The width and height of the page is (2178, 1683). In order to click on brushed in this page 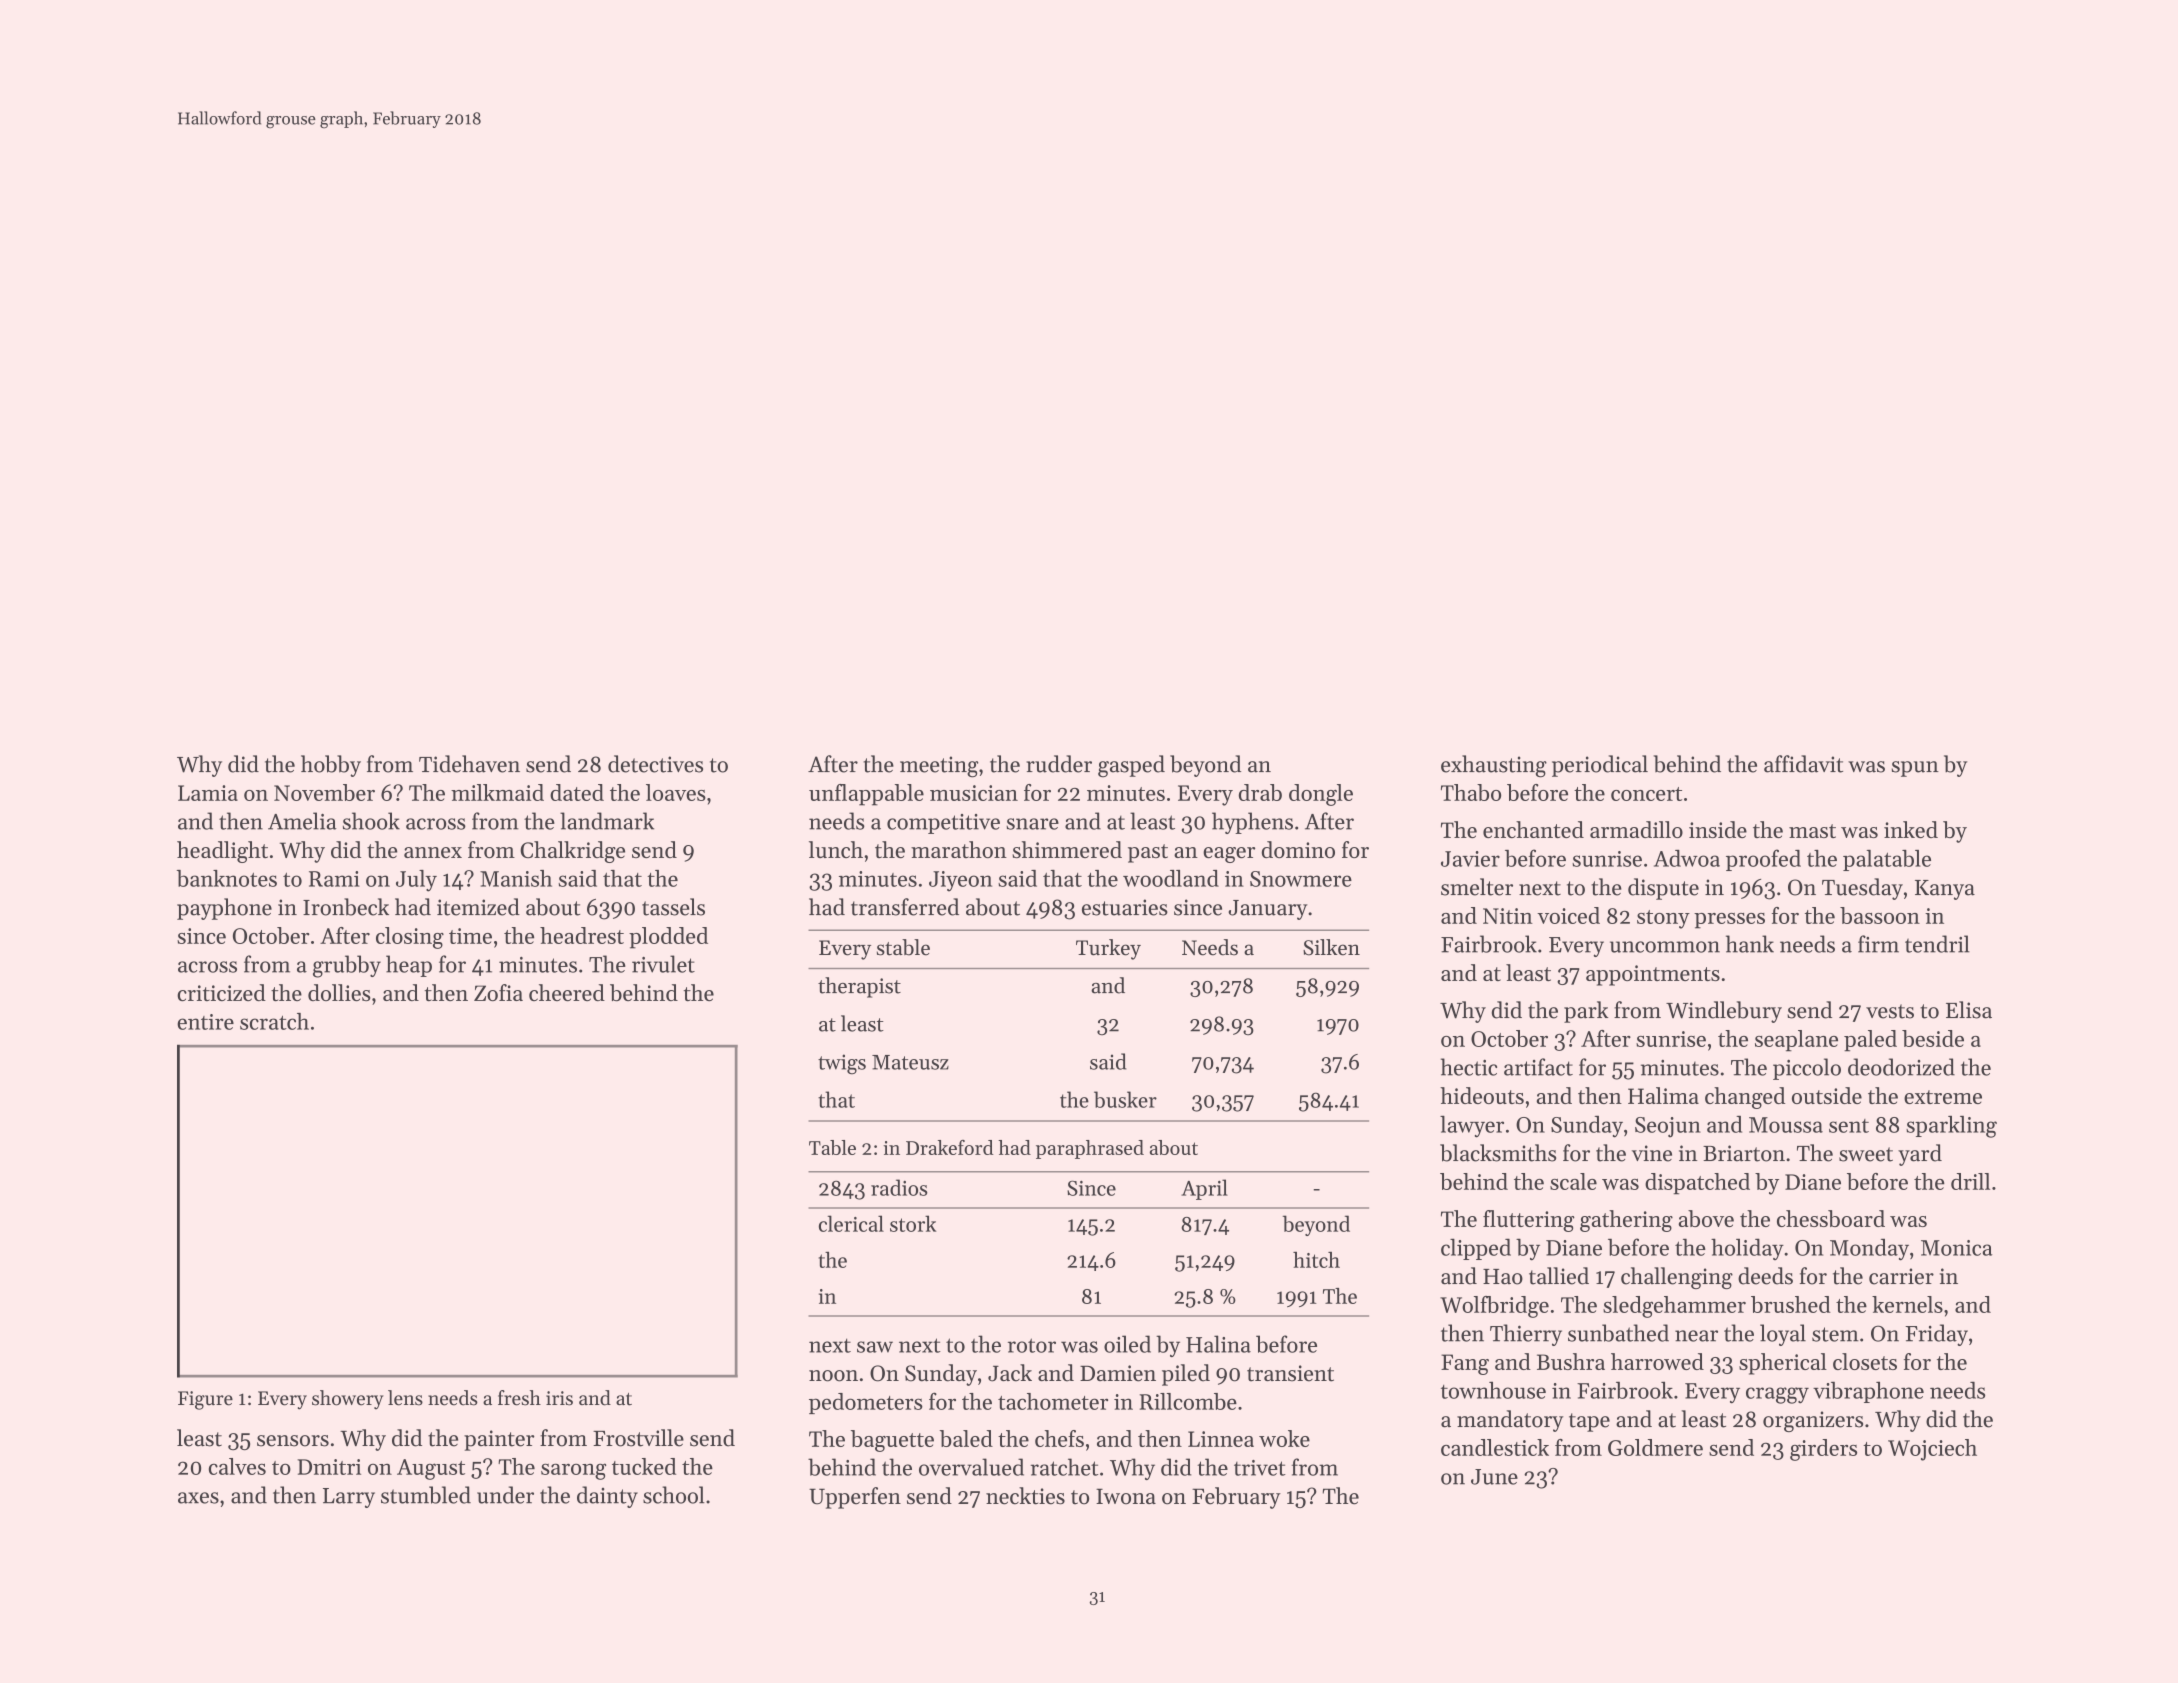, I will do `click(1791, 1304)`.
